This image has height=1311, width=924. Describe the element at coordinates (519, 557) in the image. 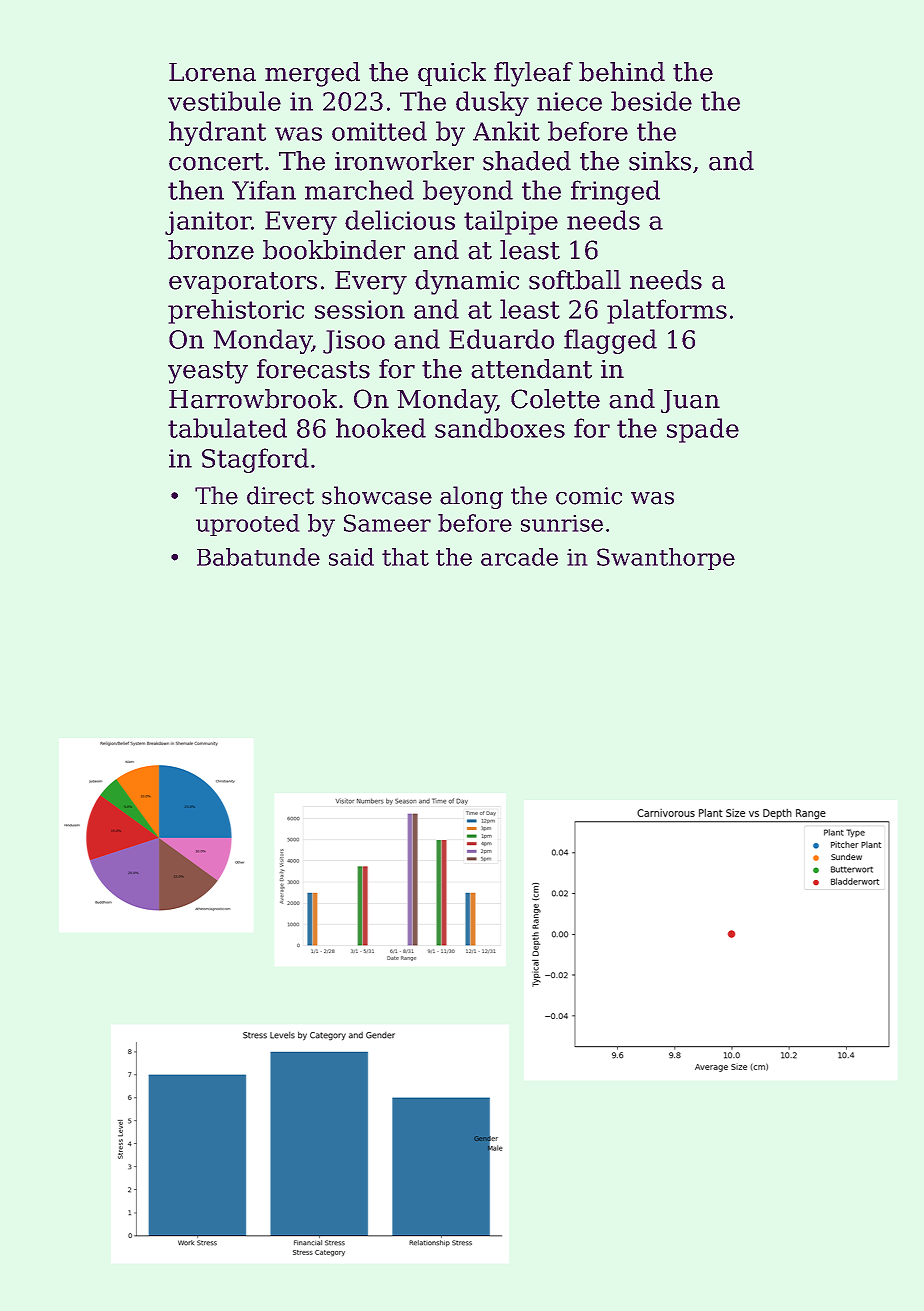

I see `arcade` at that location.
